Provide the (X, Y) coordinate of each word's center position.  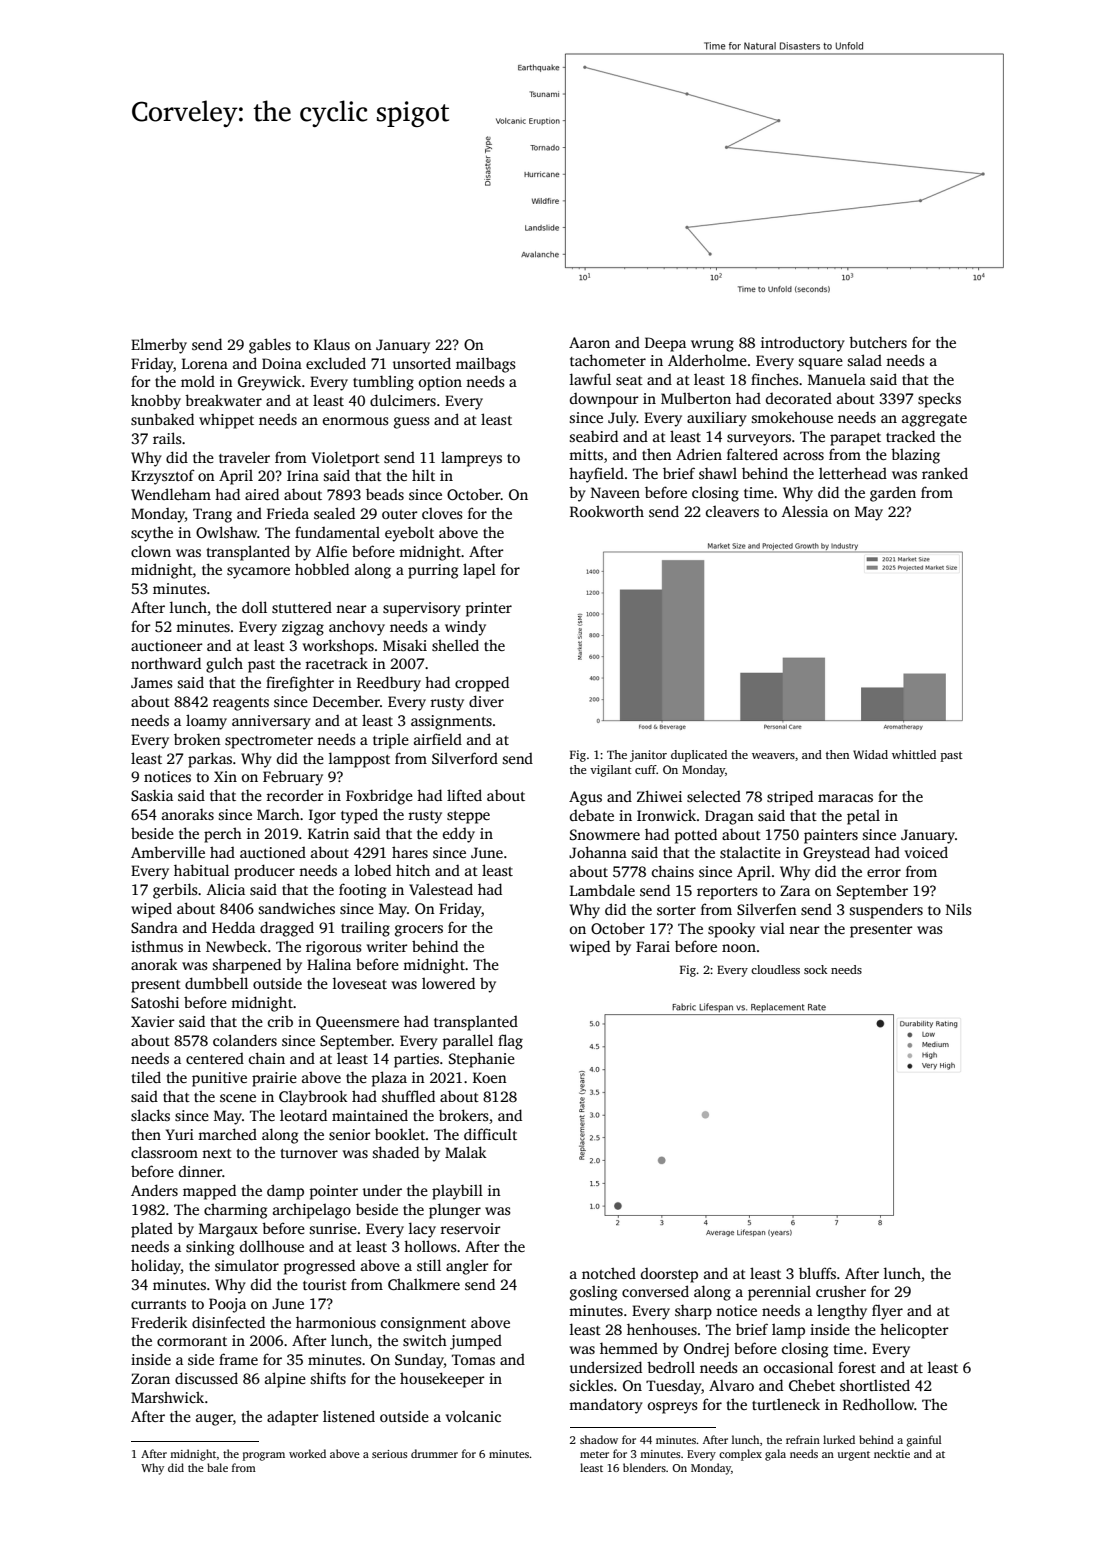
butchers (878, 342)
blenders (644, 1467)
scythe (152, 534)
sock (816, 969)
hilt (423, 475)
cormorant (192, 1341)
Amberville (168, 852)
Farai (653, 946)
